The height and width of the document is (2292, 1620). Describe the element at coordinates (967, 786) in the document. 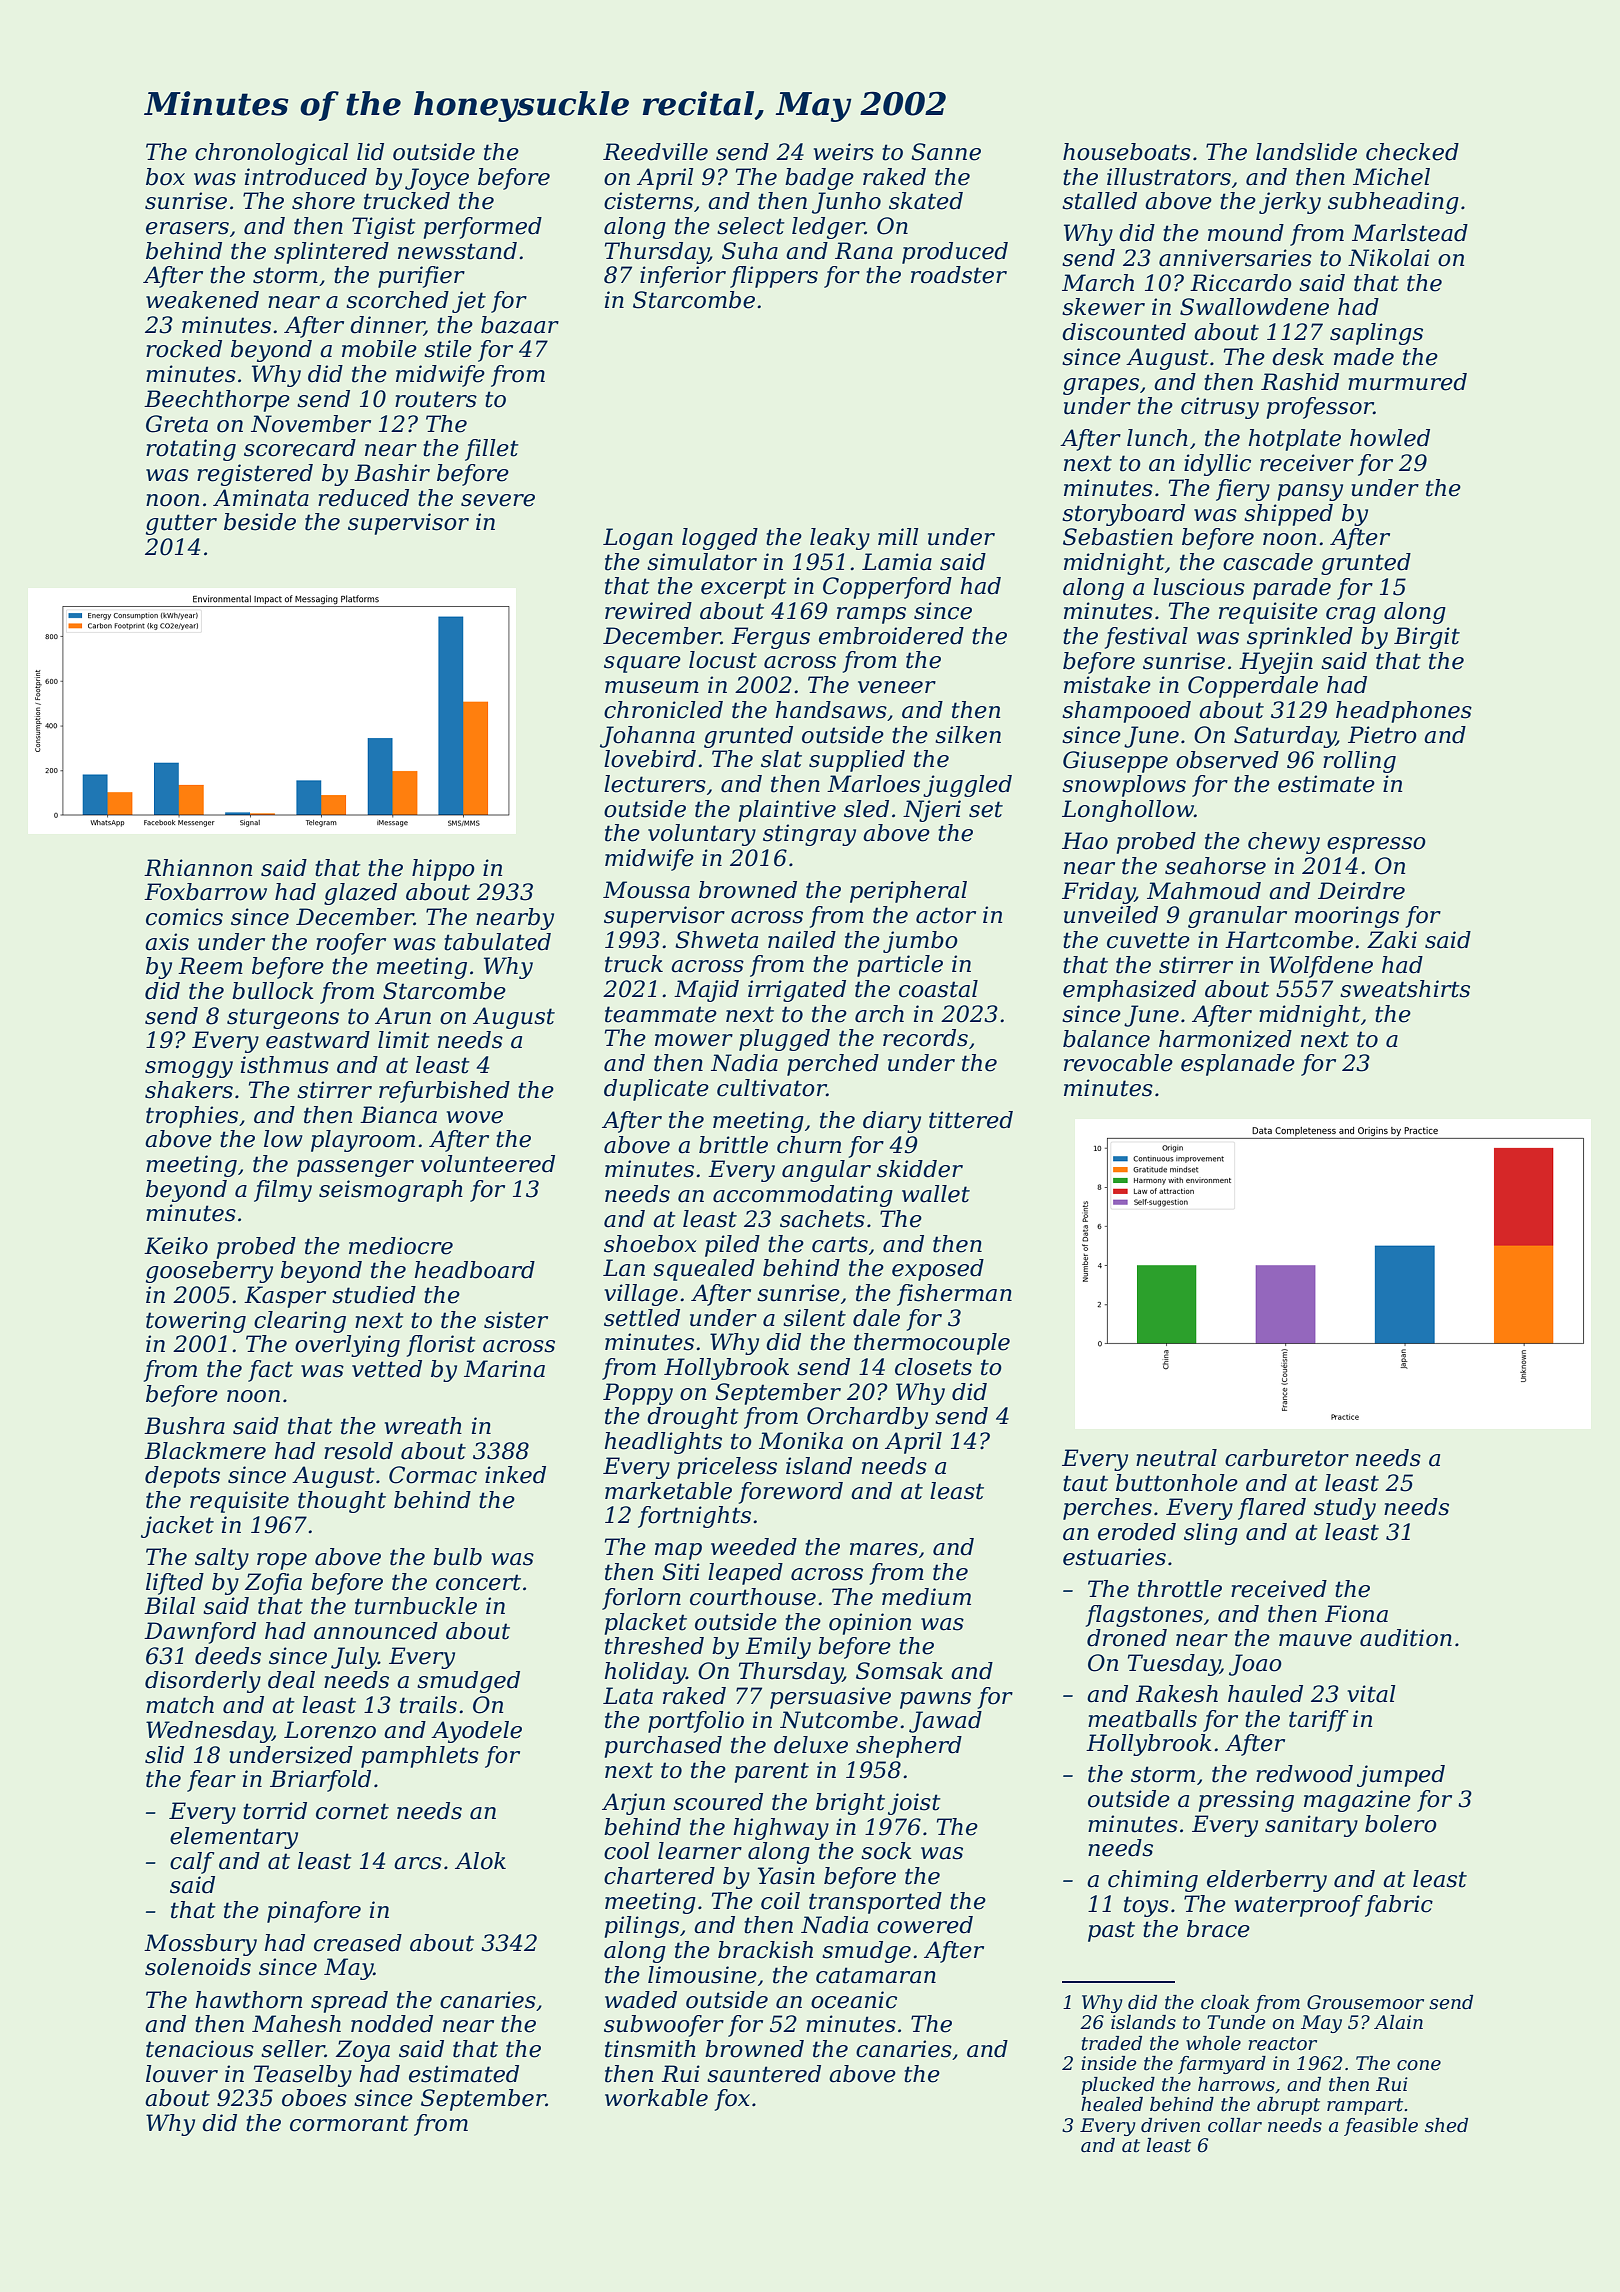

I see `juggled` at that location.
